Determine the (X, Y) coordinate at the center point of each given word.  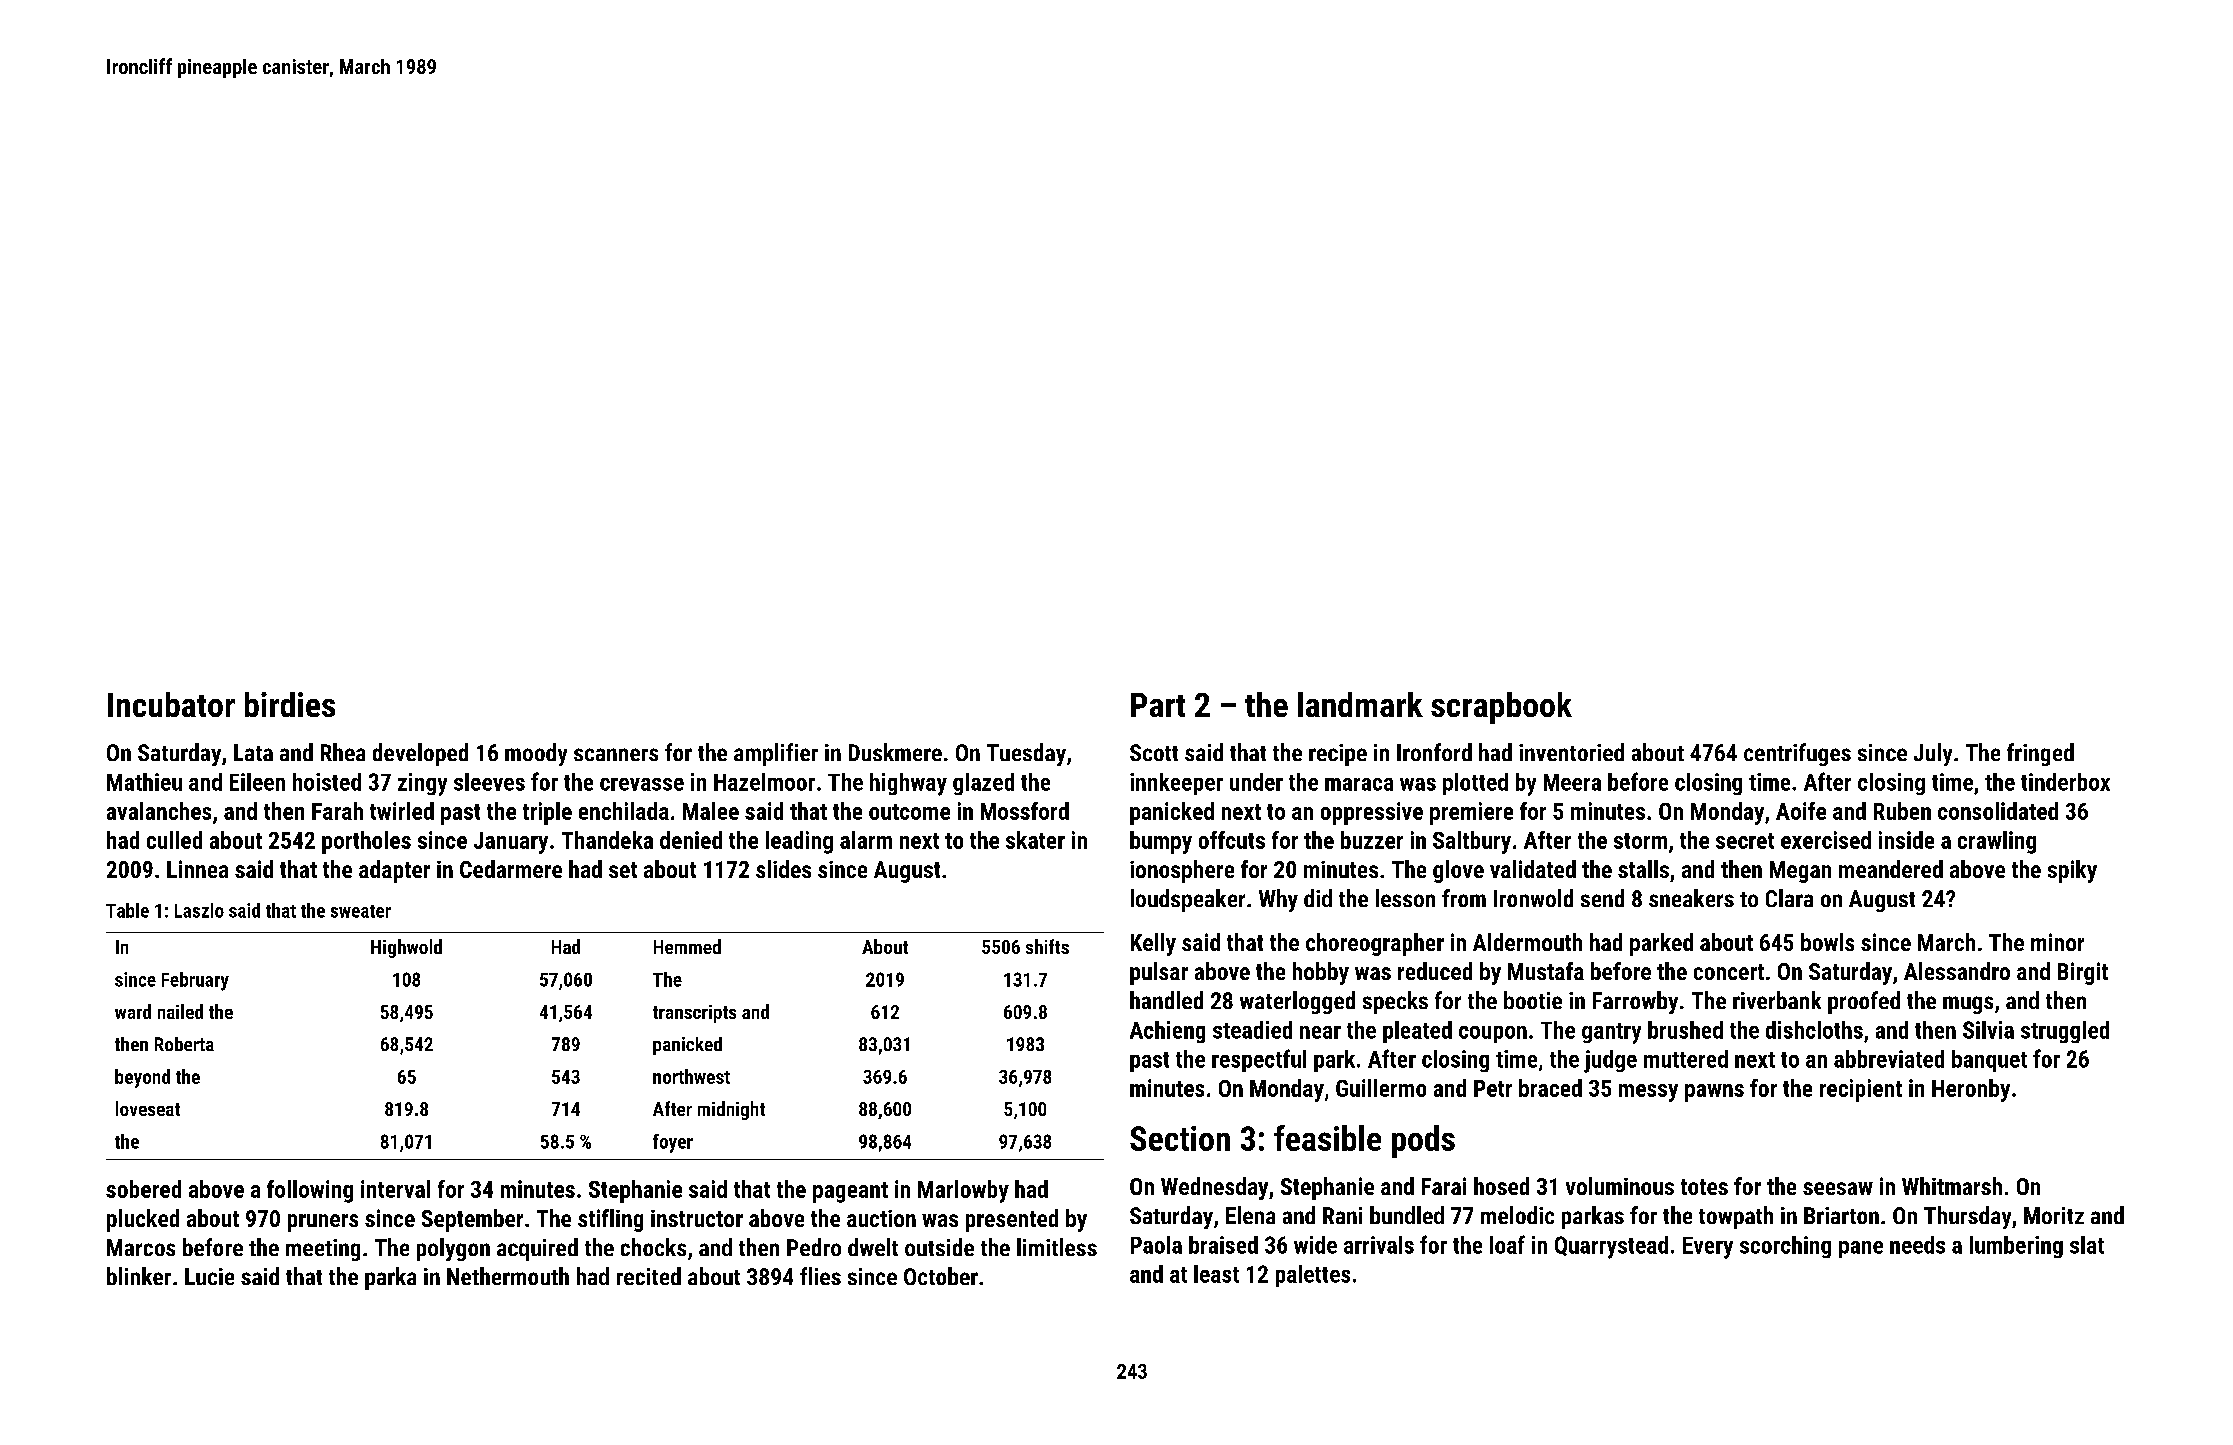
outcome (909, 812)
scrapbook (1501, 708)
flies (820, 1276)
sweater (361, 911)
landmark (1360, 704)
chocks (653, 1247)
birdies (290, 704)
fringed (2040, 754)
